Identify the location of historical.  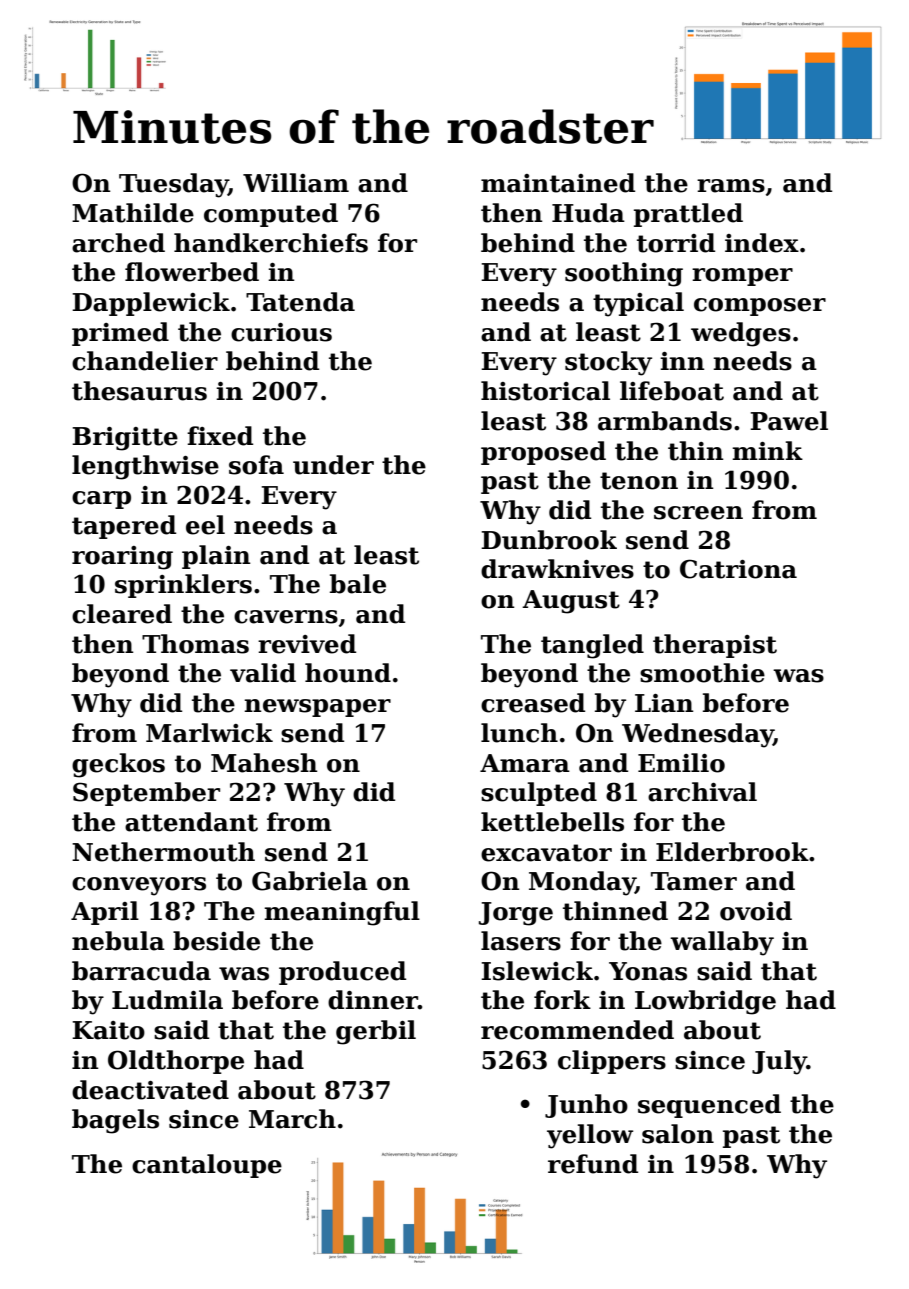
(545, 391).
